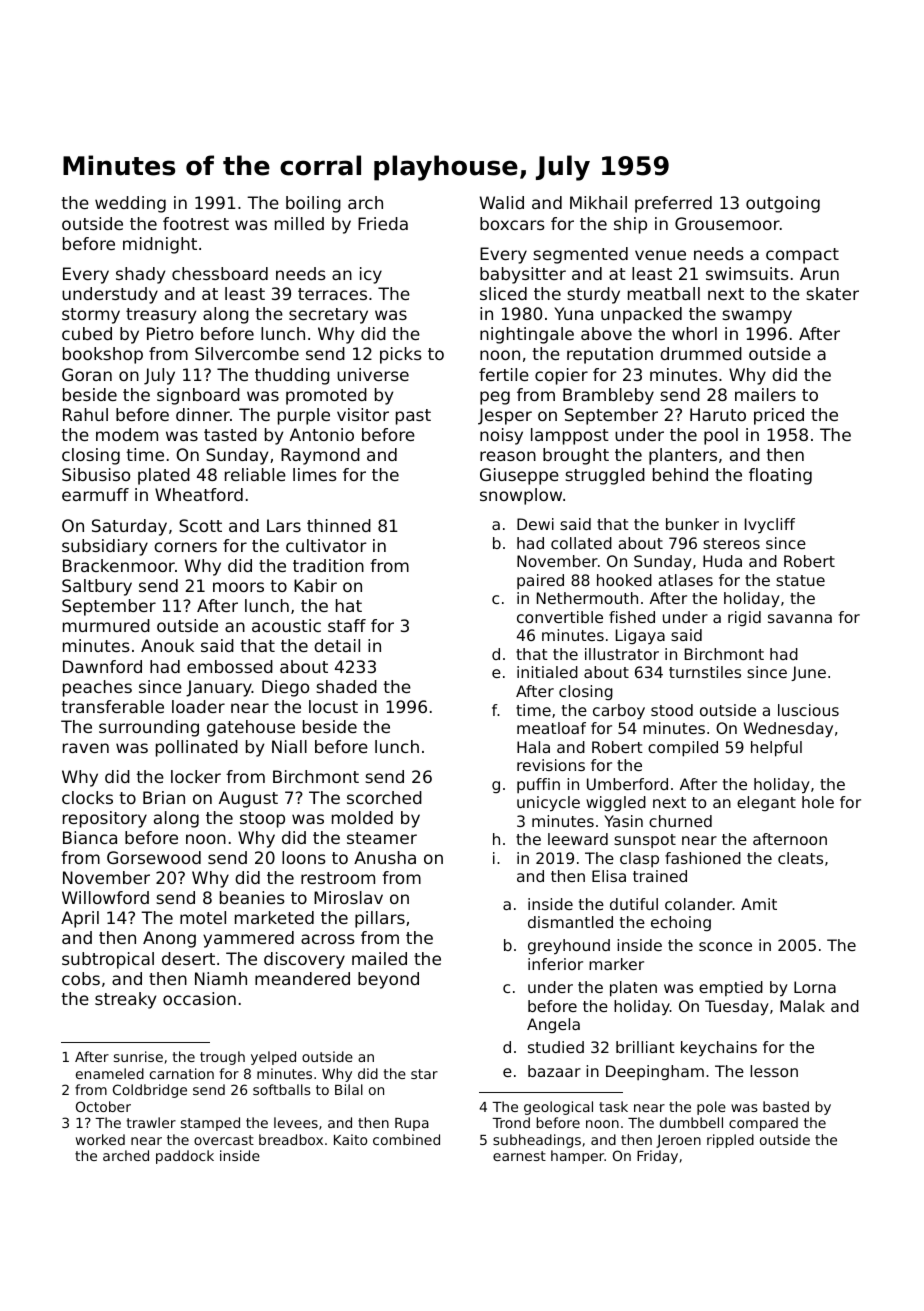 The height and width of the page is (1311, 924). Describe the element at coordinates (570, 436) in the page. I see `lamppost` at that location.
